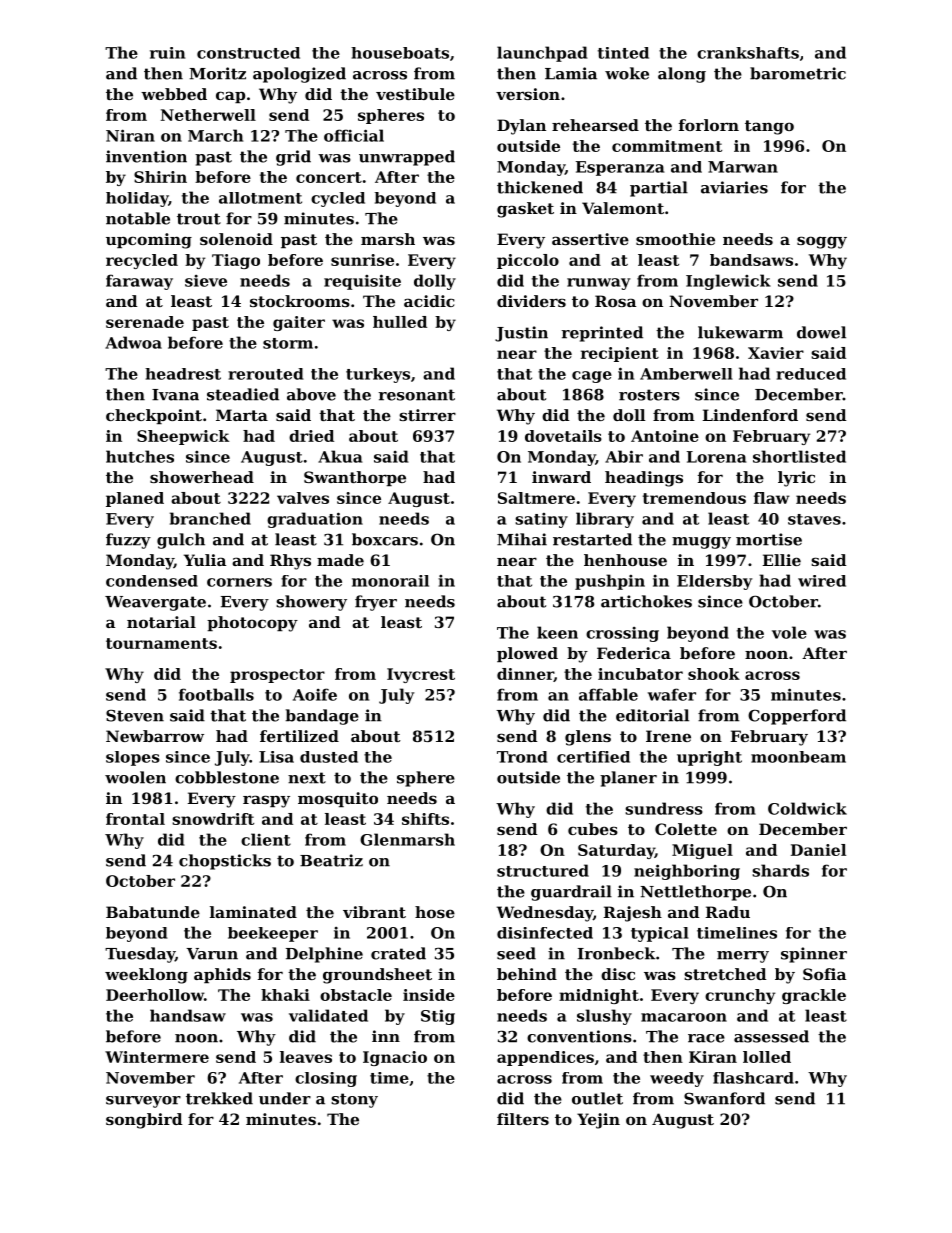 This image has height=1233, width=952. What do you see at coordinates (167, 53) in the image?
I see `ruin` at bounding box center [167, 53].
